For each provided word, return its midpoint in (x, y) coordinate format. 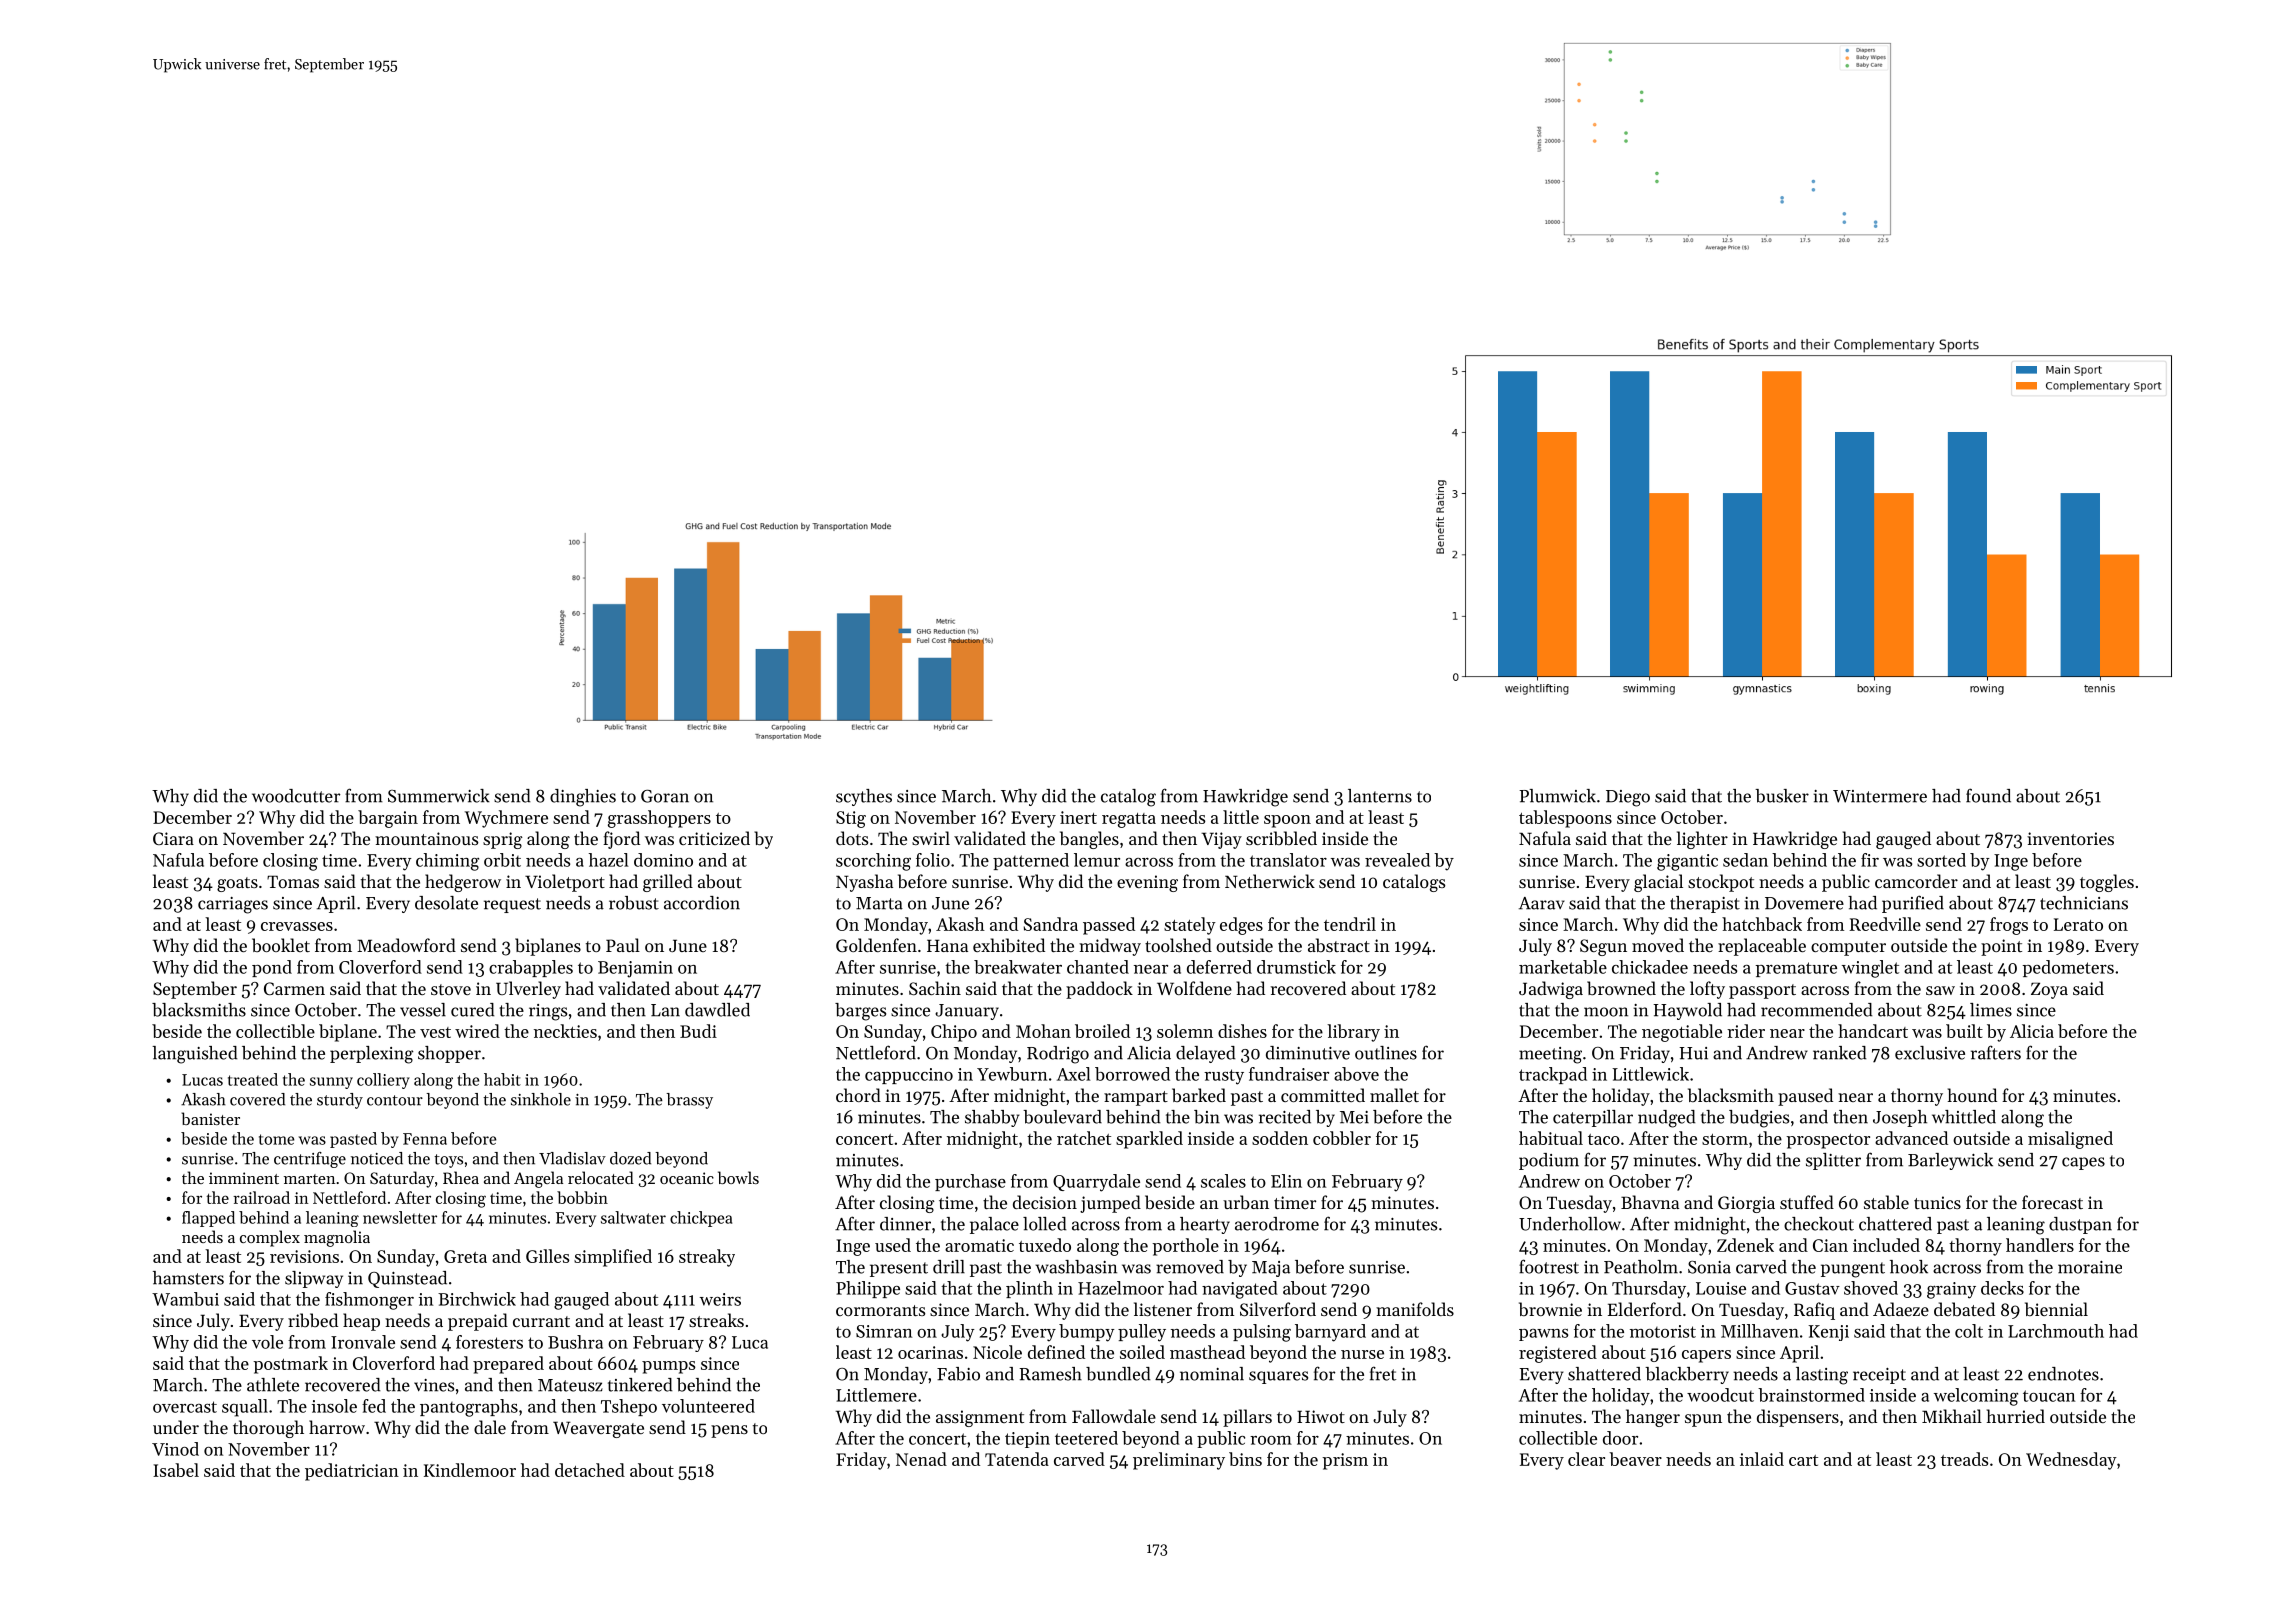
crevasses (297, 926)
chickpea (701, 1219)
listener (1163, 1309)
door (1620, 1438)
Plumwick (1557, 796)
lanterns (1380, 796)
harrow (337, 1427)
